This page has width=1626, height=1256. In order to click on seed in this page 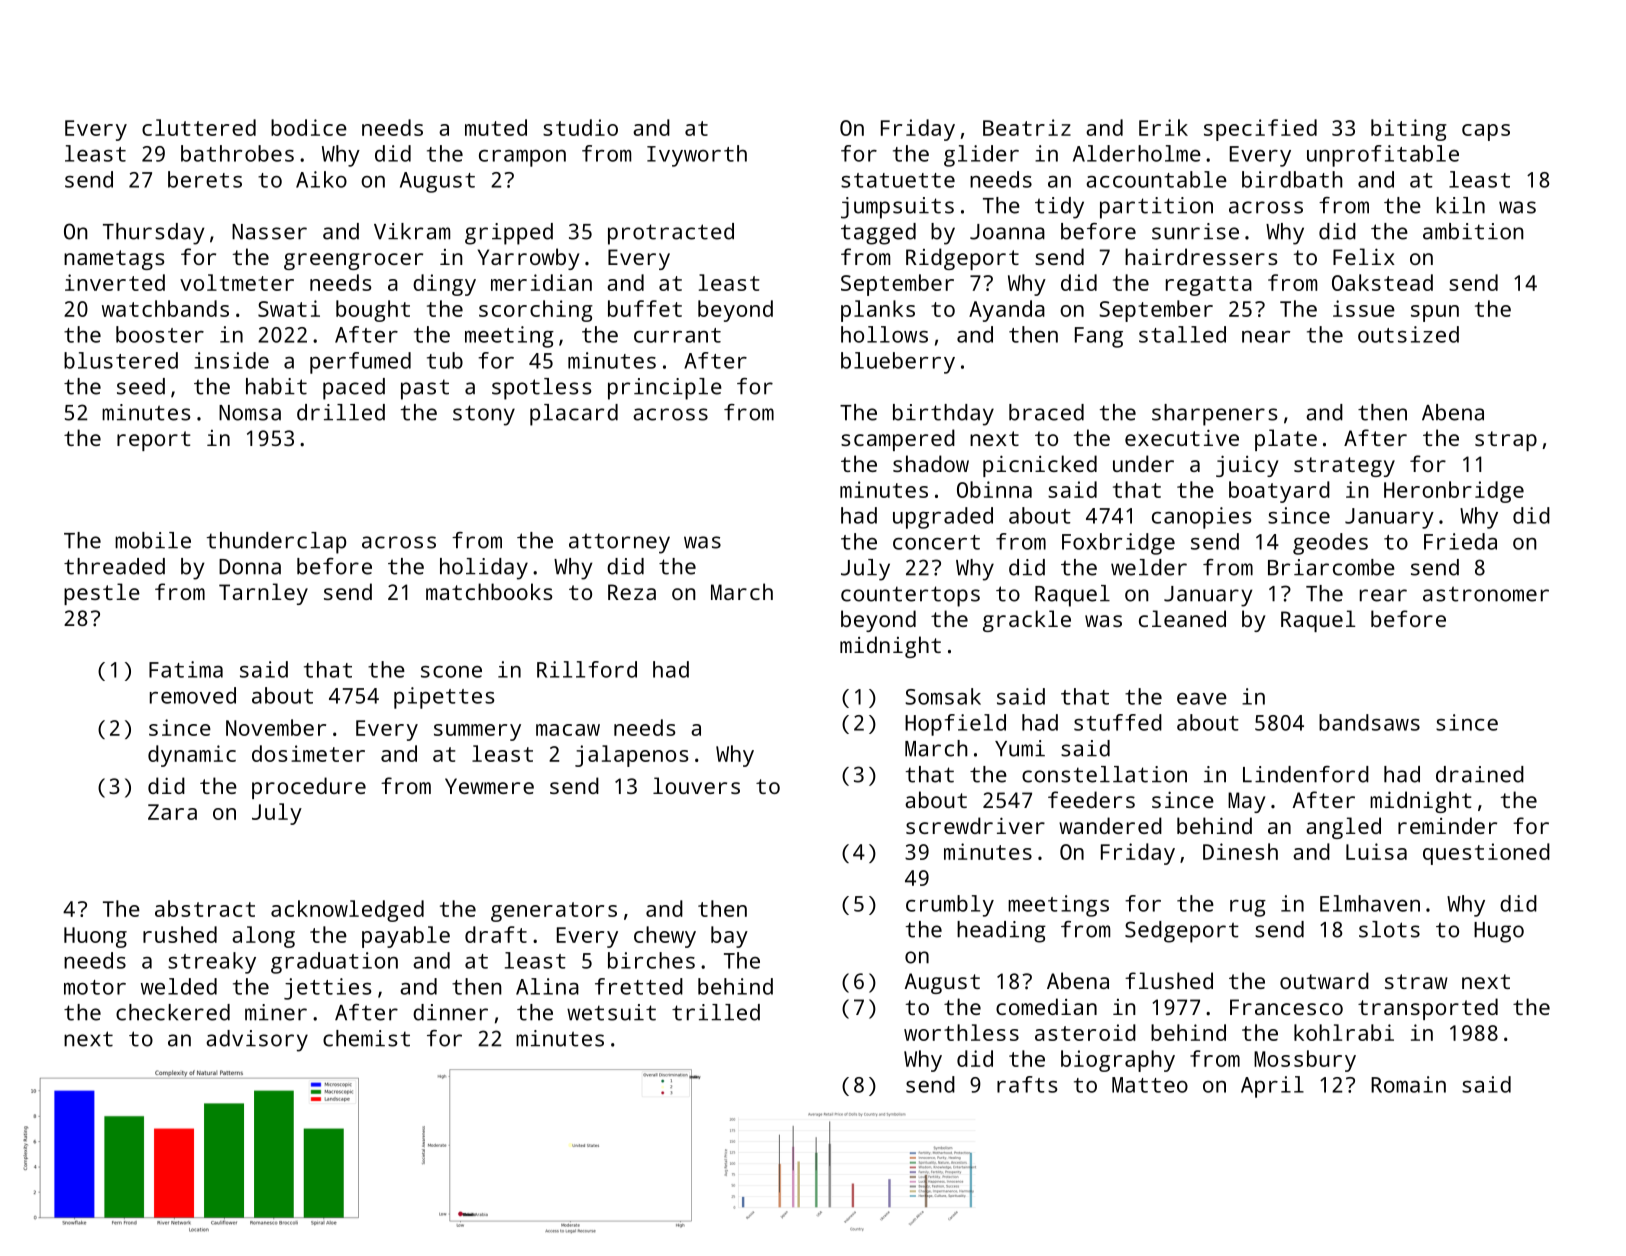, I will do `click(141, 386)`.
